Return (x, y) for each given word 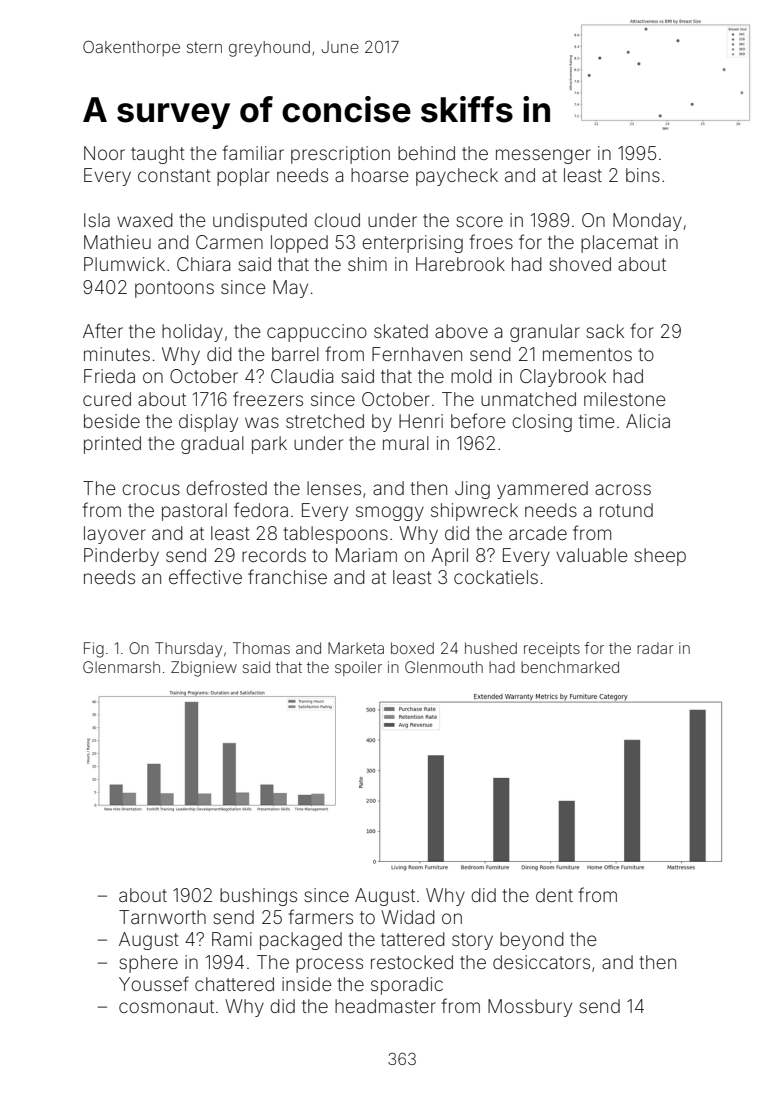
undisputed (260, 222)
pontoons (174, 289)
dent (554, 895)
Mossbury (530, 1008)
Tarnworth (162, 917)
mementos (587, 354)
